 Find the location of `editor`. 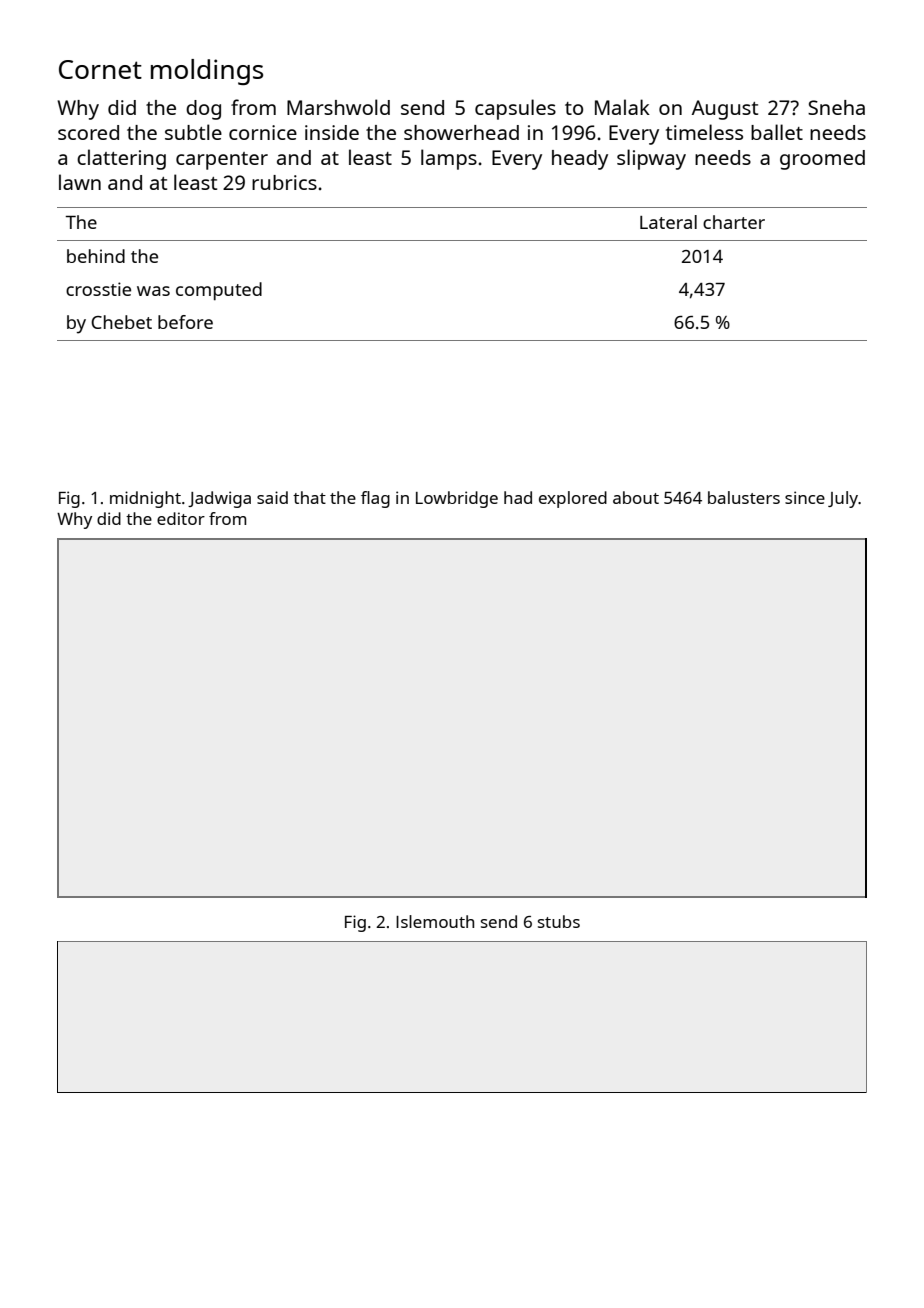

editor is located at coordinates (181, 518).
